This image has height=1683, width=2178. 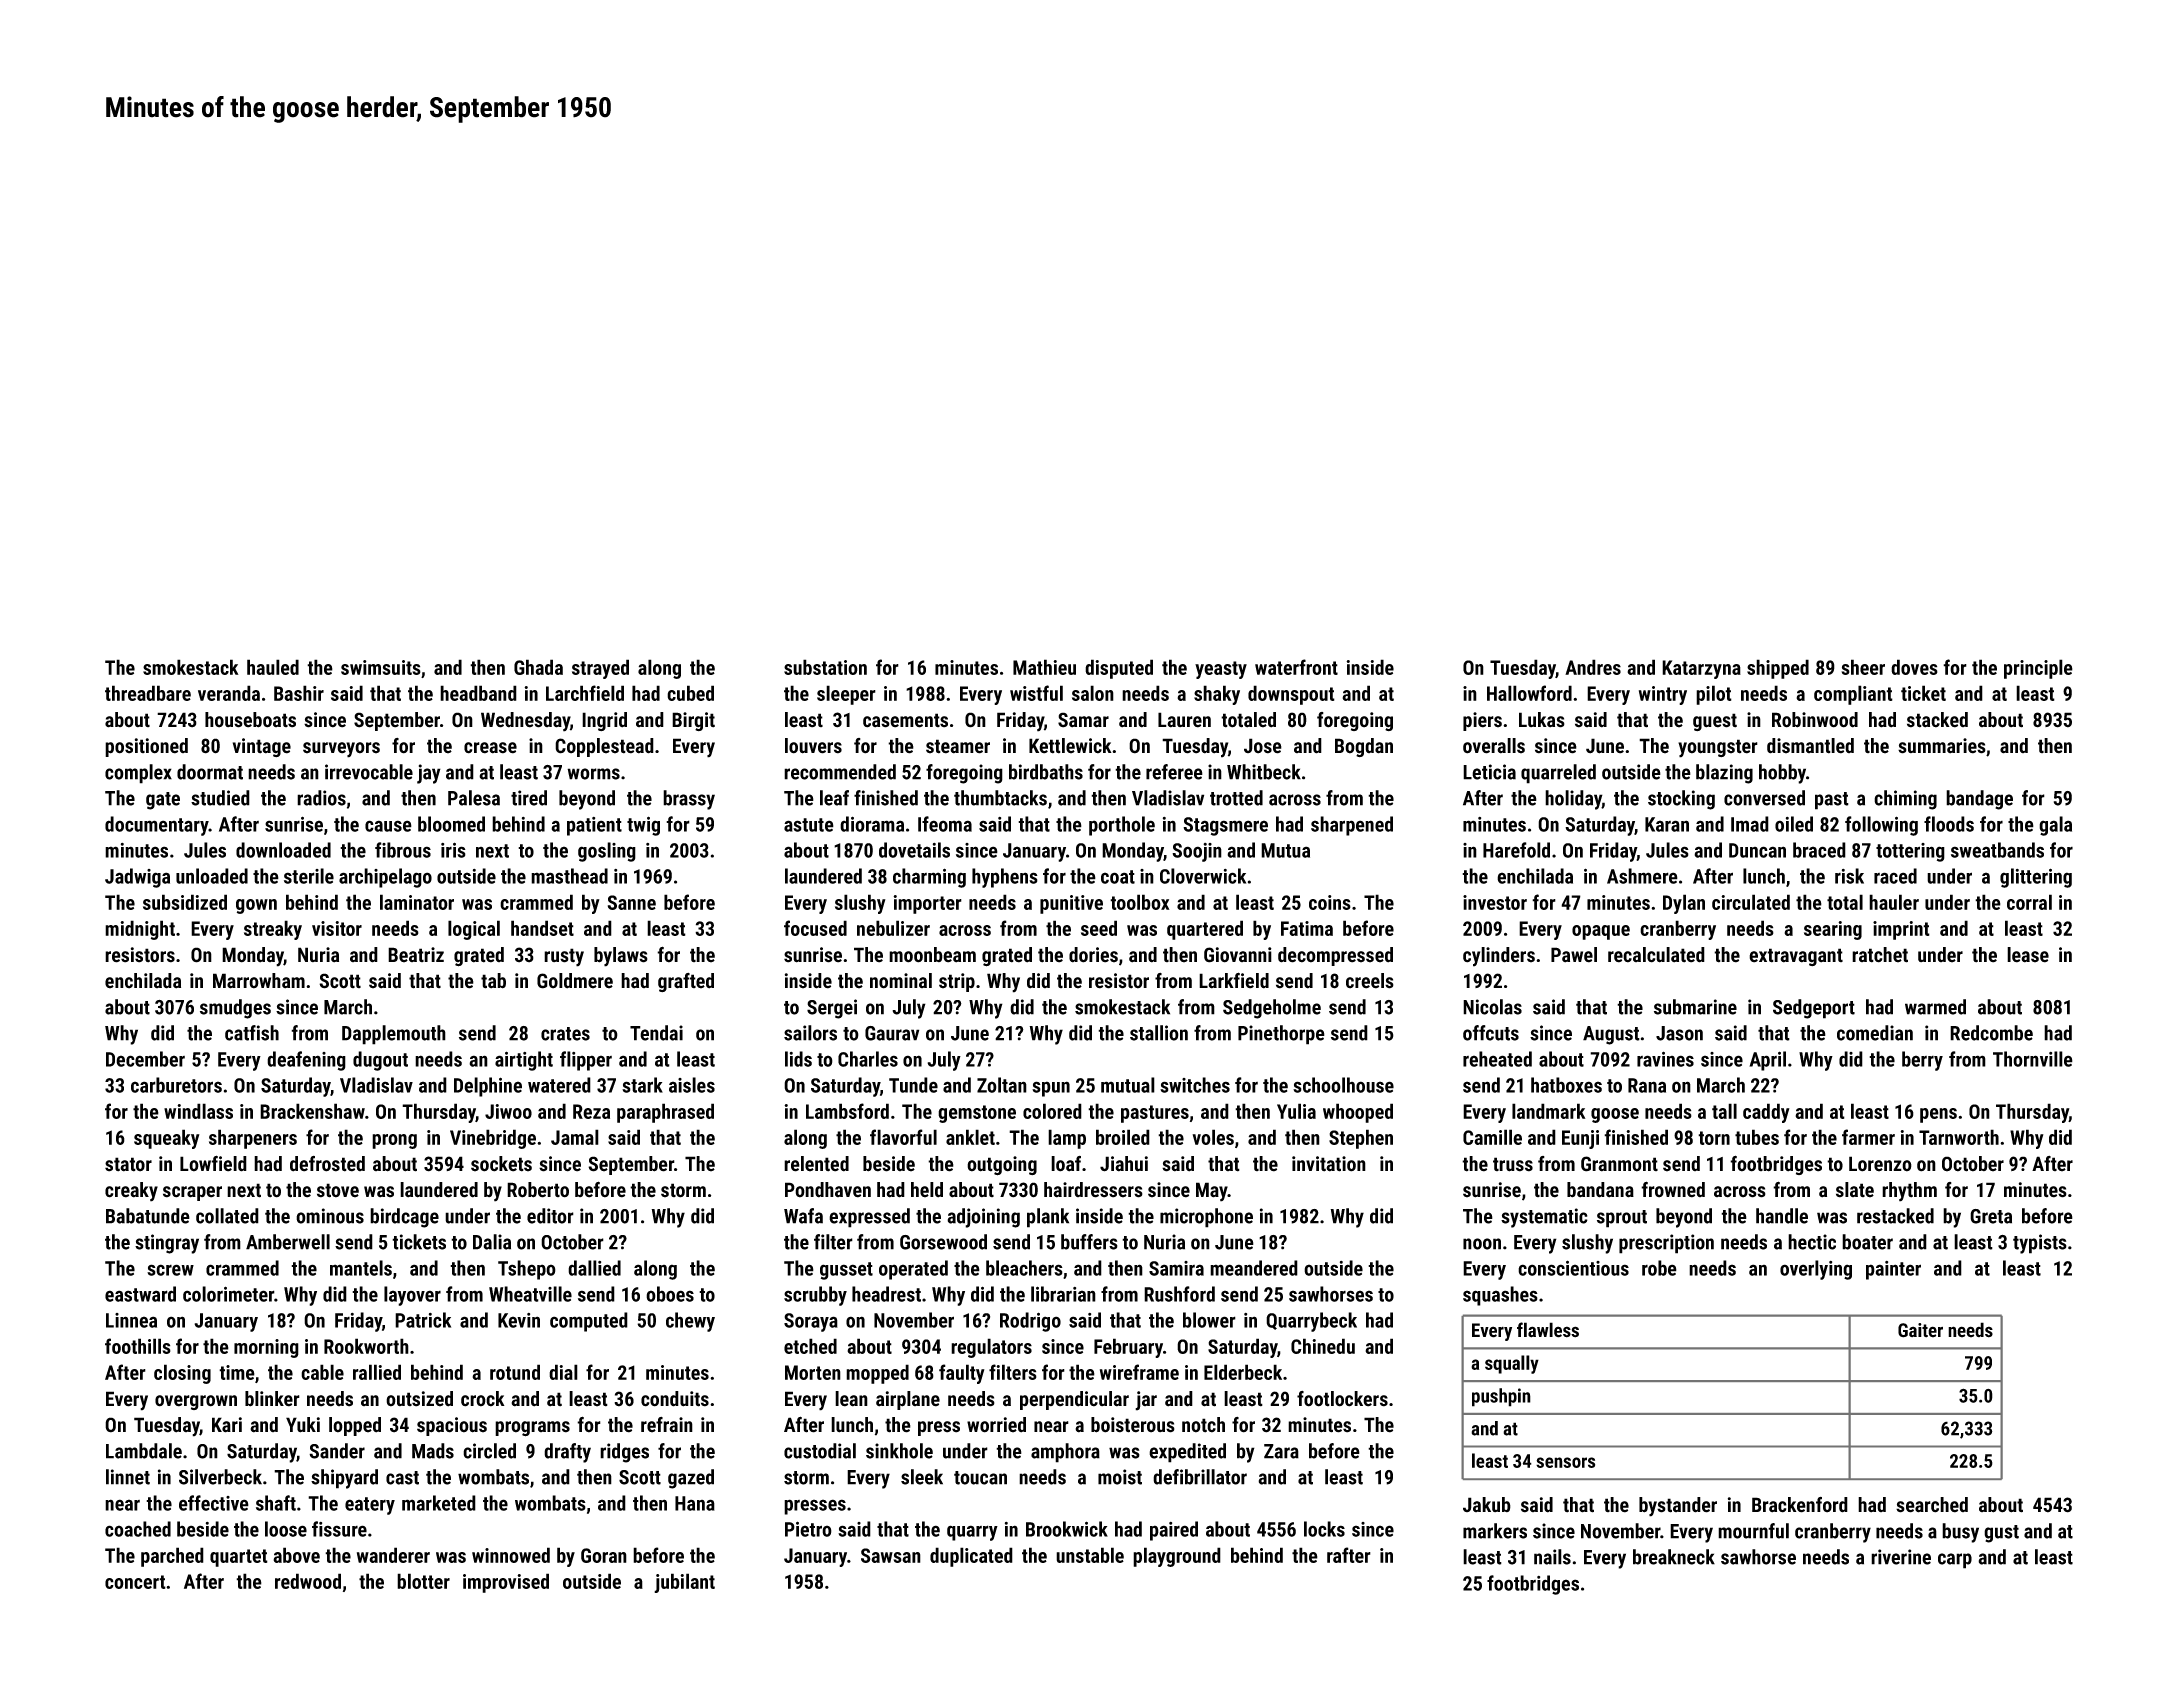 What do you see at coordinates (2036, 878) in the image?
I see `glittering` at bounding box center [2036, 878].
